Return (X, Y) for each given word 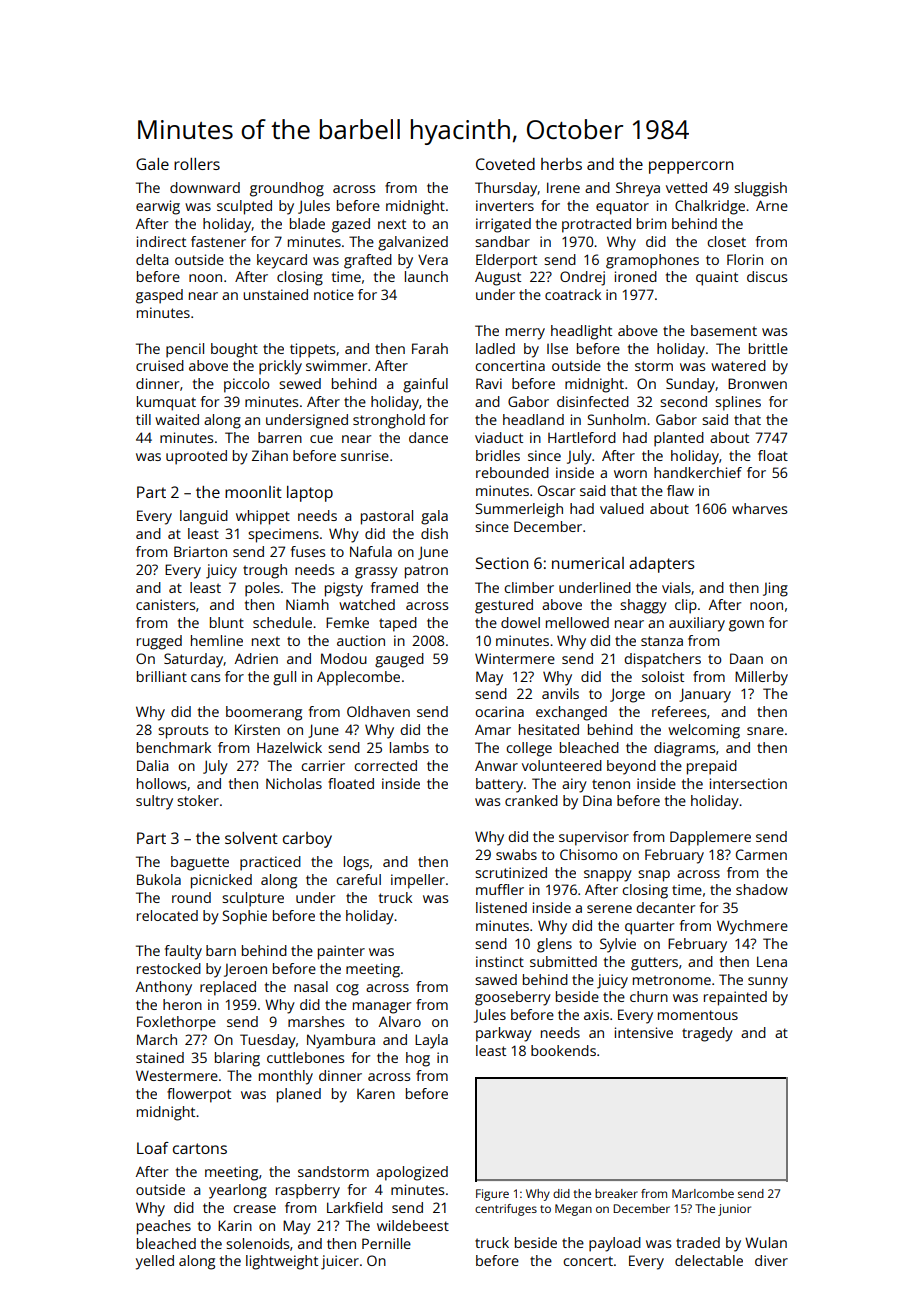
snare (765, 731)
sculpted (244, 207)
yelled (155, 1262)
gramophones (652, 261)
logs (356, 863)
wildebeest (413, 1225)
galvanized (413, 243)
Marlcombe (703, 1193)
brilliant (162, 676)
